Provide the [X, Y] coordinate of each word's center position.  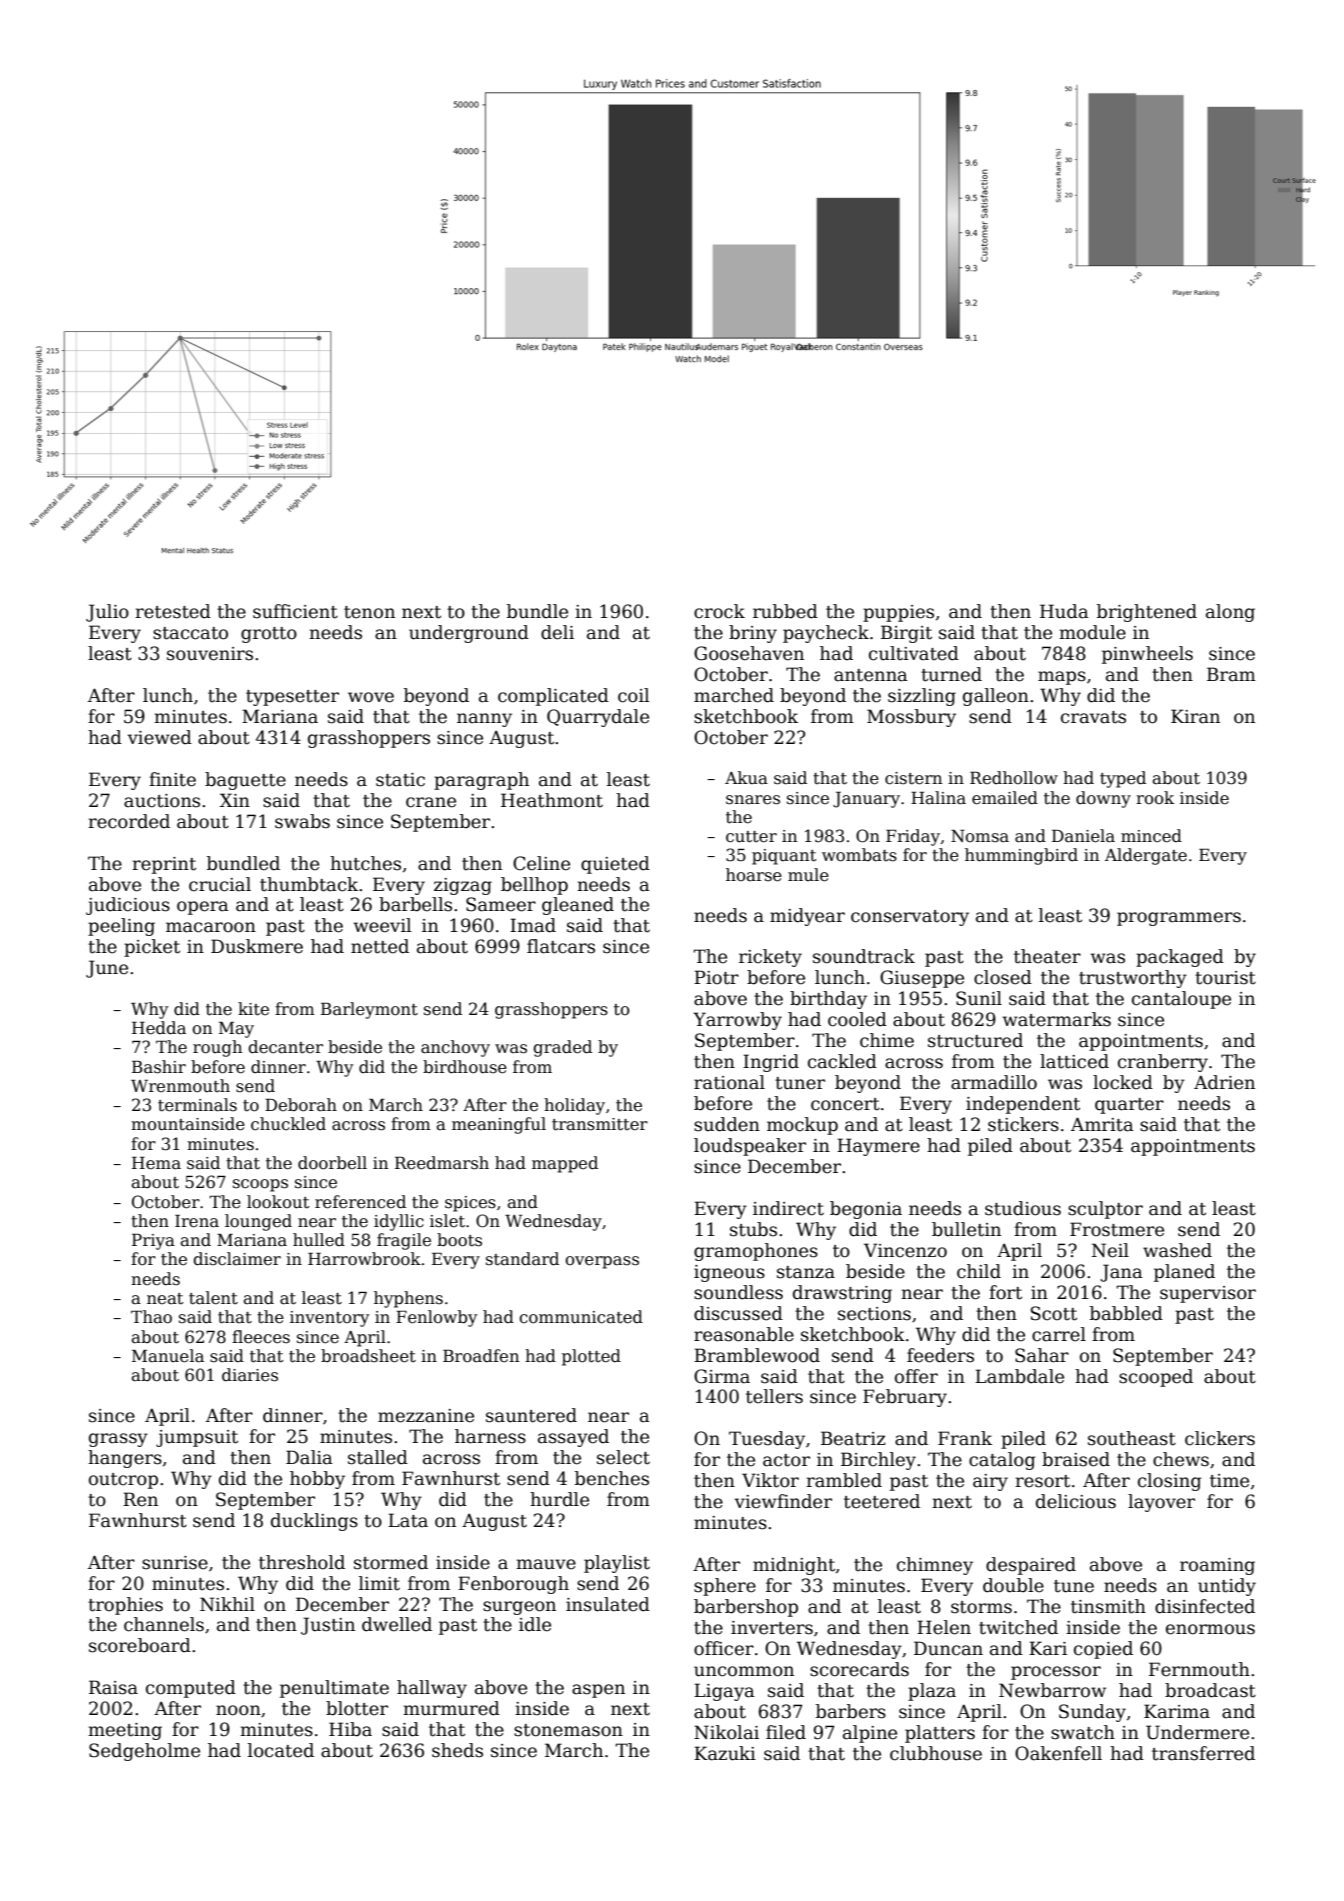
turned [951, 674]
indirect [788, 1208]
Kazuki [725, 1753]
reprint [164, 865]
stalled [378, 1457]
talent [213, 1298]
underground [469, 634]
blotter [357, 1708]
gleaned [578, 906]
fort [1005, 1292]
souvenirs [210, 654]
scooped [1156, 1378]
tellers [774, 1396]
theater [1047, 956]
